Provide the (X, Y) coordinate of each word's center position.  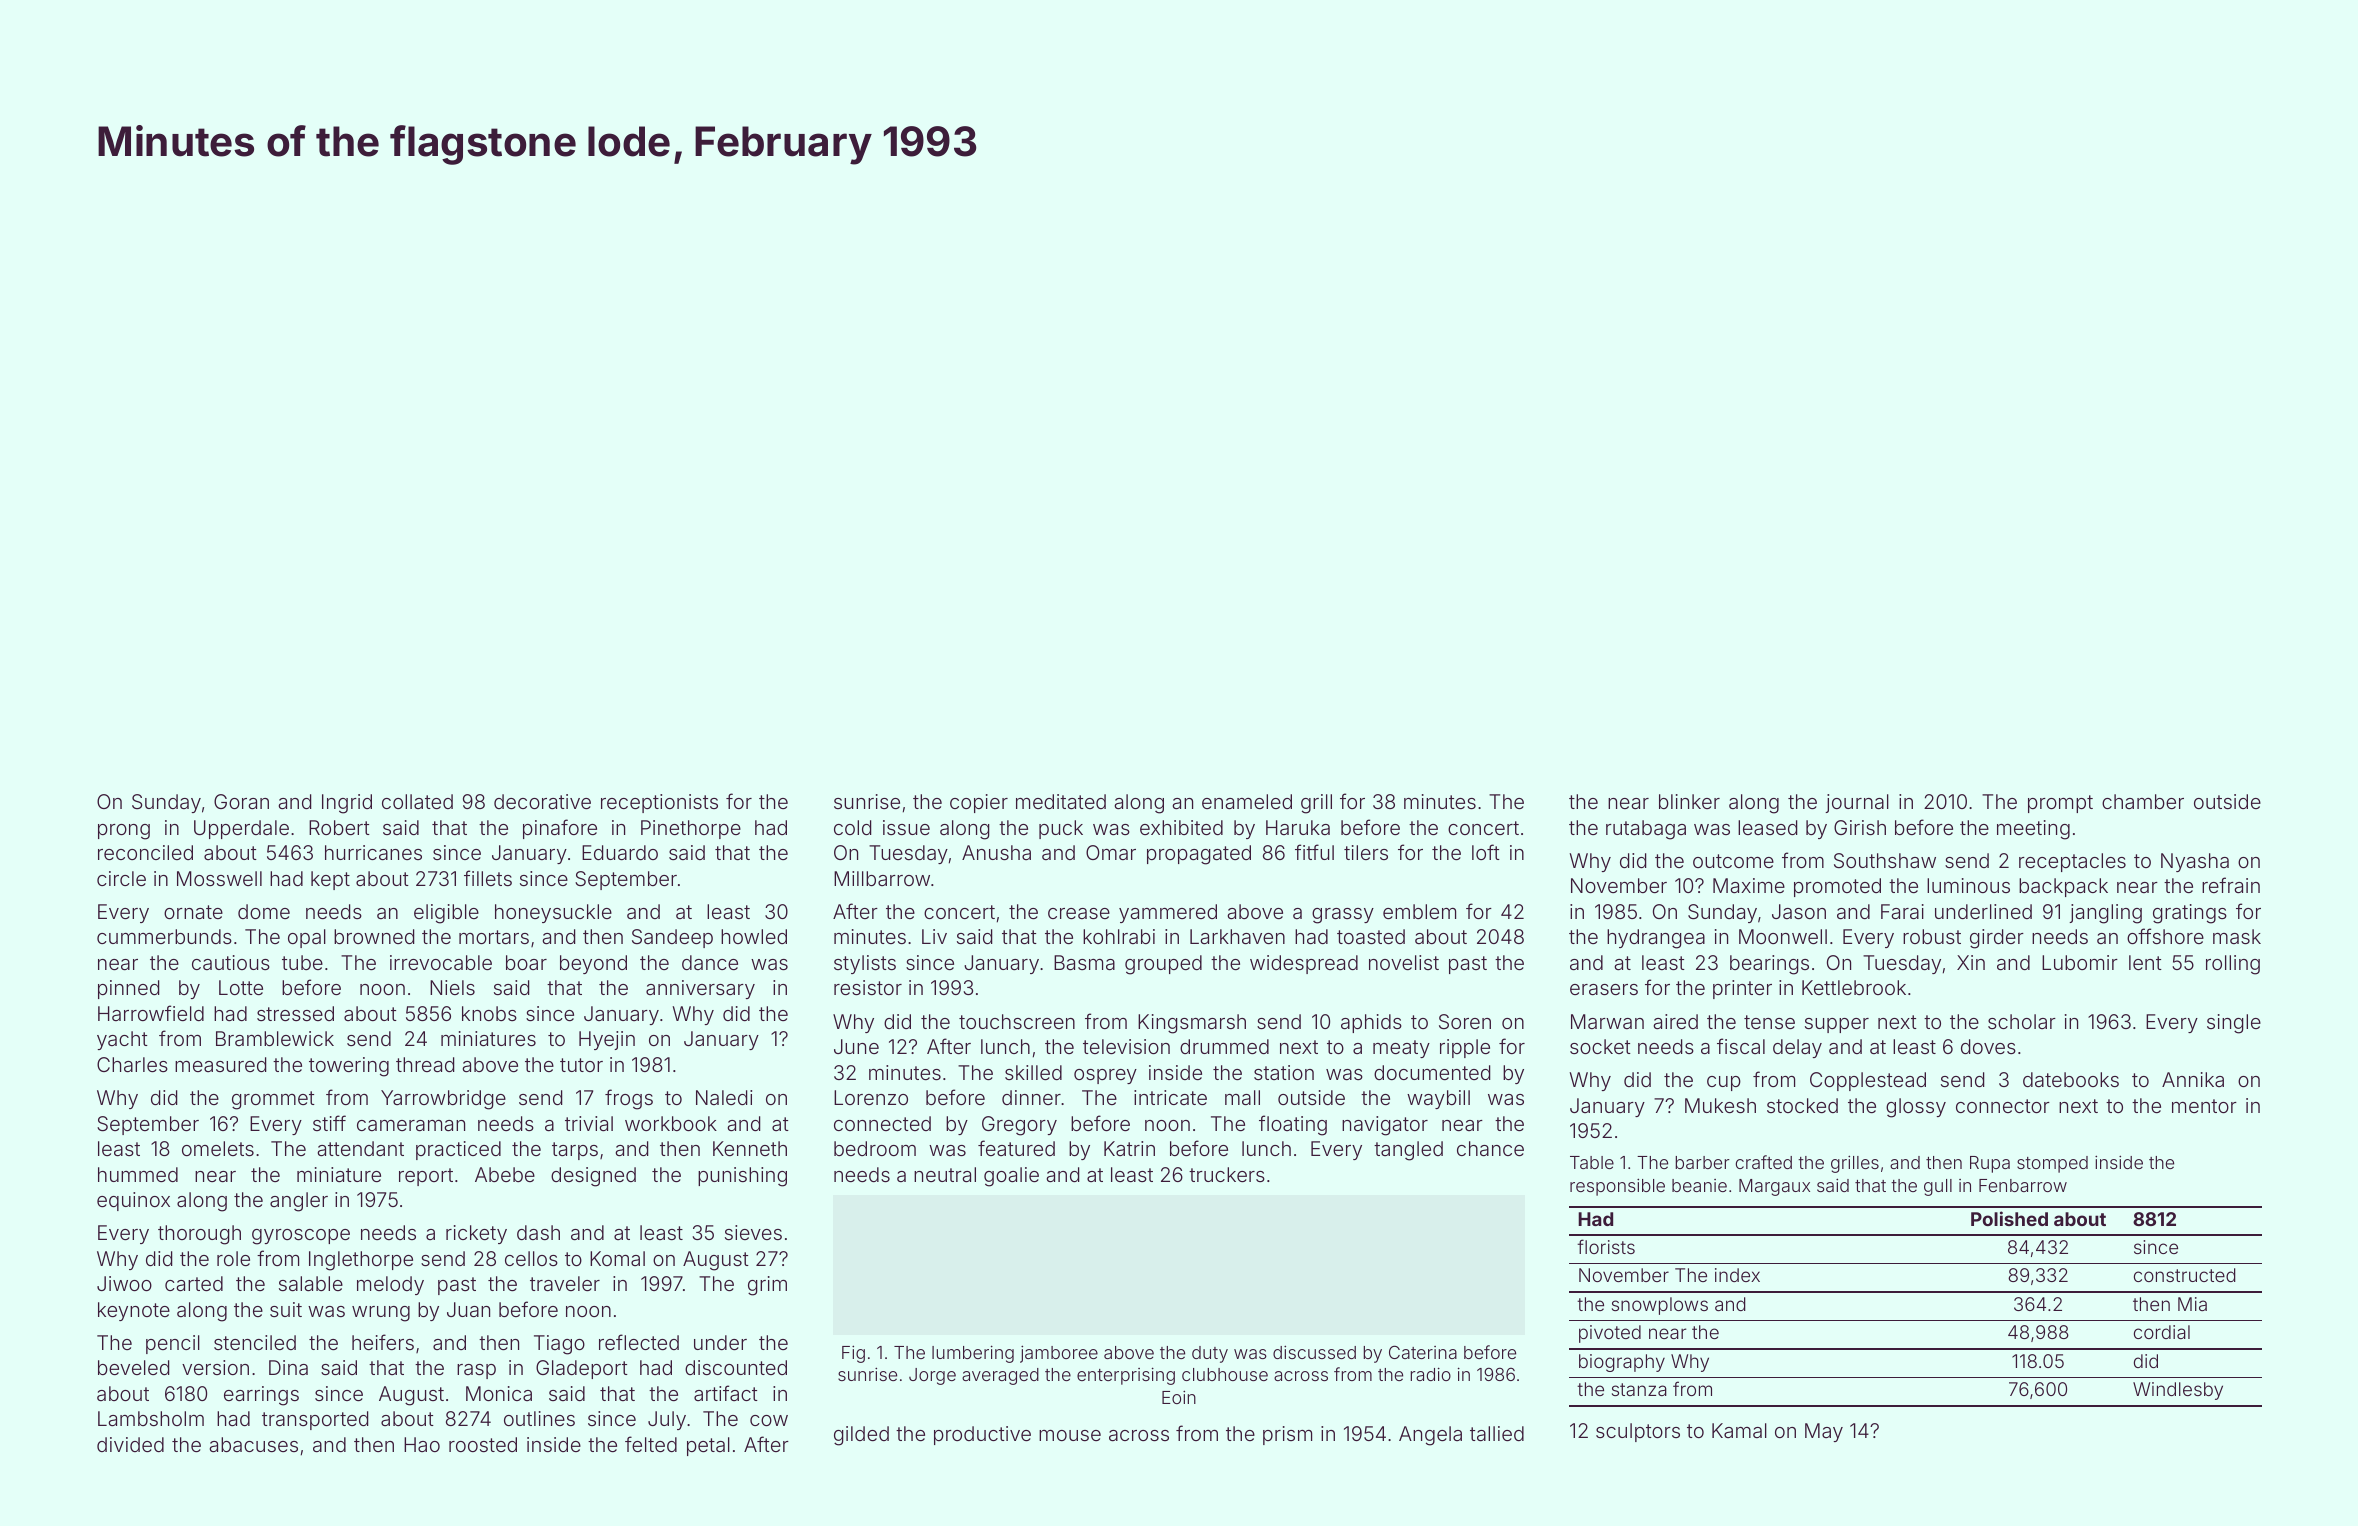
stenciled (255, 1342)
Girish (1860, 827)
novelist (1404, 962)
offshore (2165, 936)
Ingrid (347, 804)
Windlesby (2178, 1391)
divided (130, 1444)
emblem (1419, 911)
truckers (1227, 1174)
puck (1061, 829)
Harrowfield (151, 1013)
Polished (2009, 1218)
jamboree (1059, 1354)
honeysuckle (553, 913)
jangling (2105, 914)
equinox (133, 1201)
